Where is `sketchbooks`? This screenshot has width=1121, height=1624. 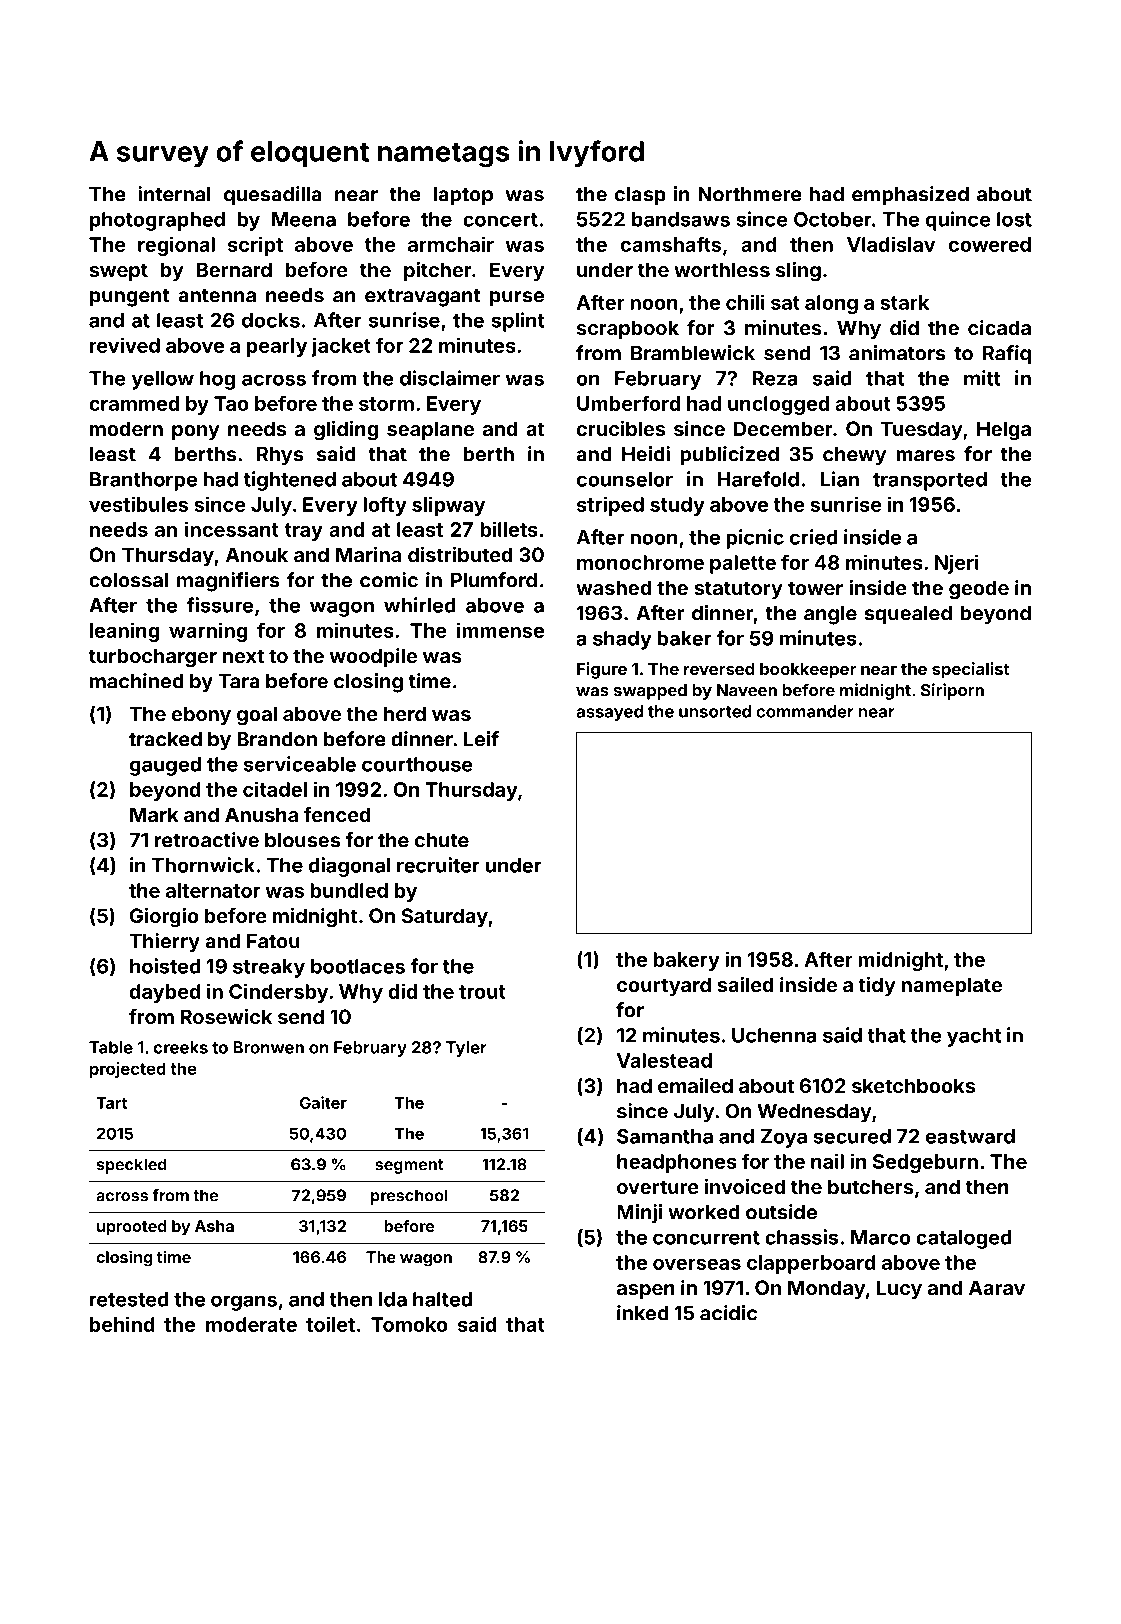 sketchbooks is located at coordinates (913, 1085).
